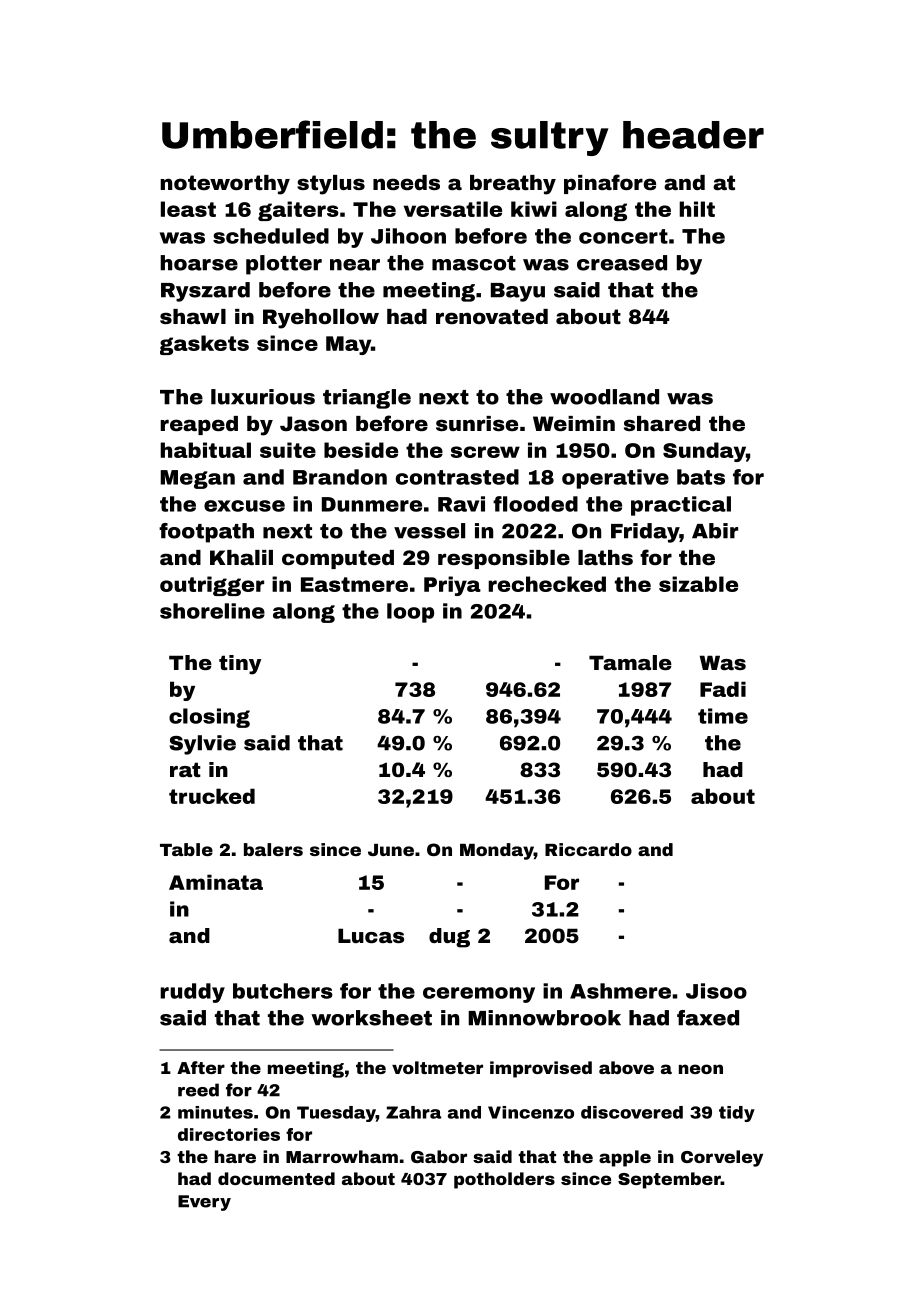  What do you see at coordinates (225, 185) in the screenshot?
I see `noteworthy` at bounding box center [225, 185].
